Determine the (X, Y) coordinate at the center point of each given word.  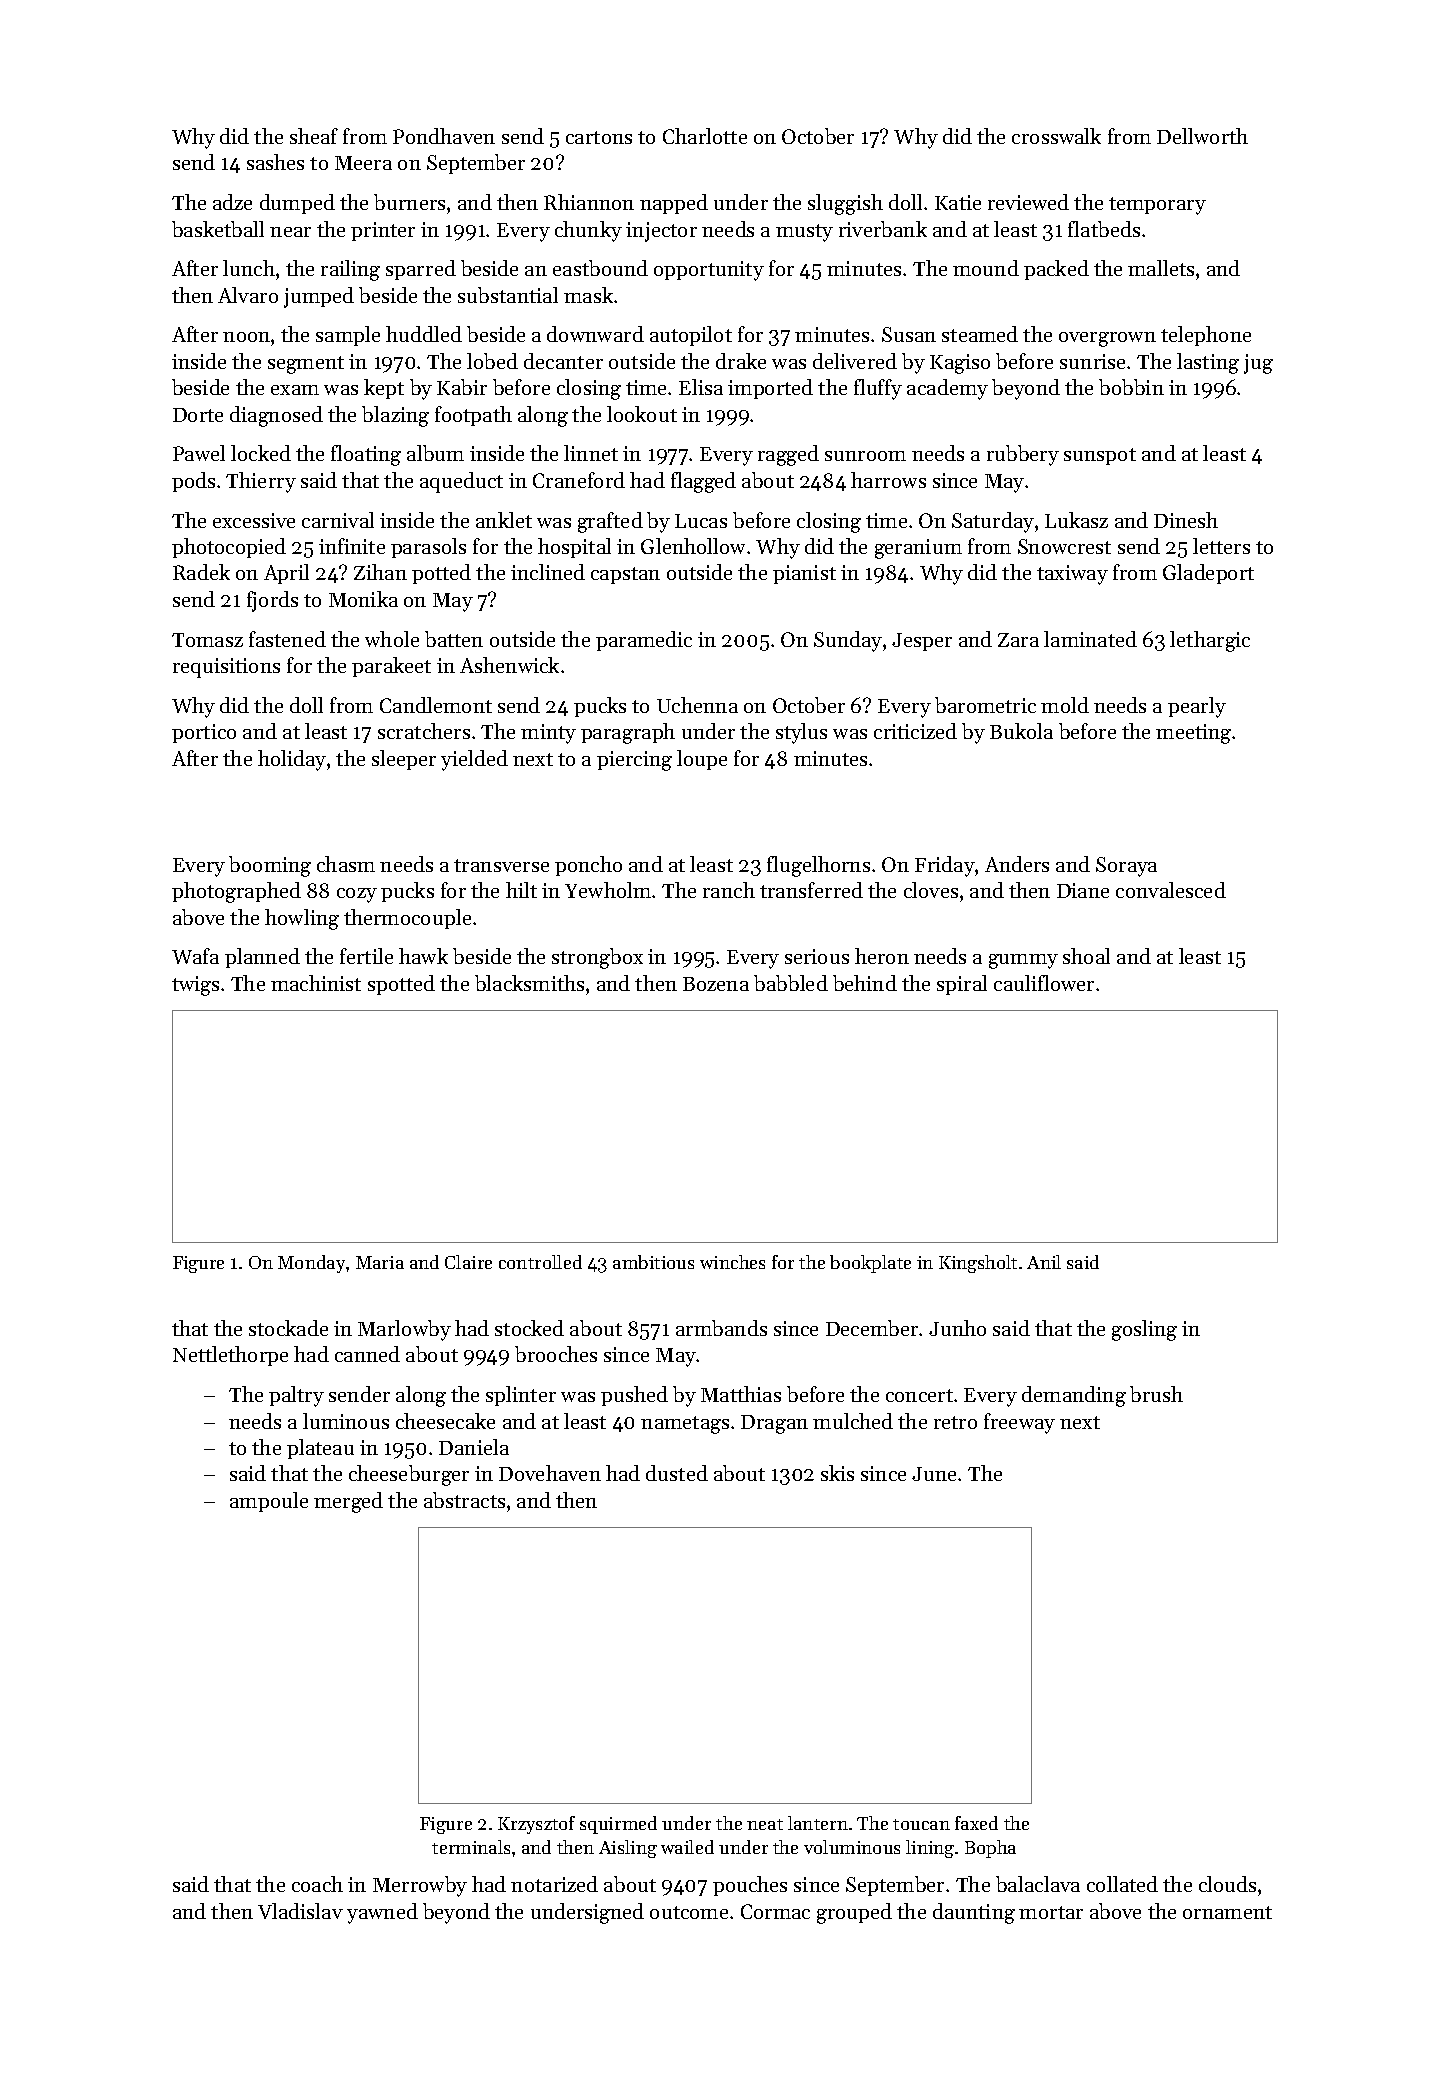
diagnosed (276, 416)
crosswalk (1056, 136)
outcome (689, 1912)
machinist (316, 983)
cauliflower (1044, 983)
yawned (382, 1913)
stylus (801, 733)
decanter (563, 361)
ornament (1227, 1912)
